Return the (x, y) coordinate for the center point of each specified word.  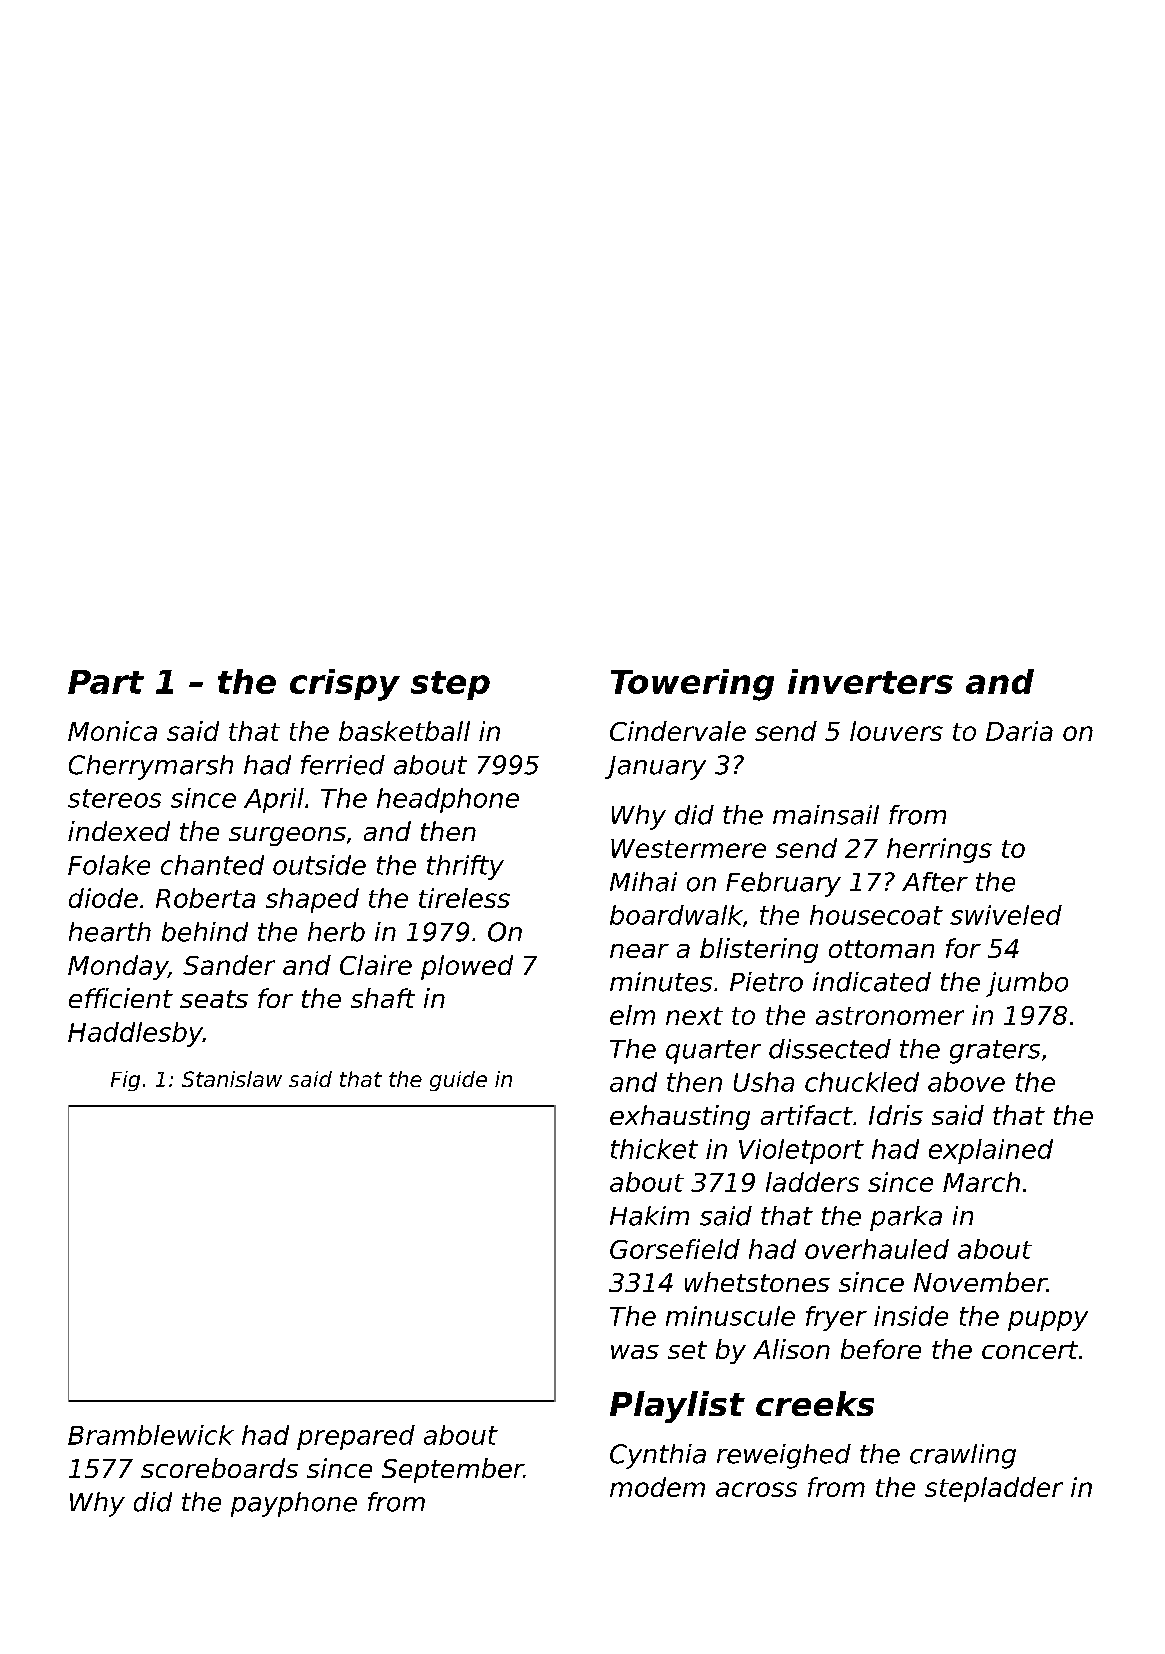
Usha (764, 1082)
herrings (939, 850)
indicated (872, 982)
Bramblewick (151, 1435)
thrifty (465, 867)
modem (657, 1487)
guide (458, 1081)
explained (991, 1151)
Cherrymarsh (151, 767)
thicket (654, 1149)
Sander (229, 965)
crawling (963, 1456)
